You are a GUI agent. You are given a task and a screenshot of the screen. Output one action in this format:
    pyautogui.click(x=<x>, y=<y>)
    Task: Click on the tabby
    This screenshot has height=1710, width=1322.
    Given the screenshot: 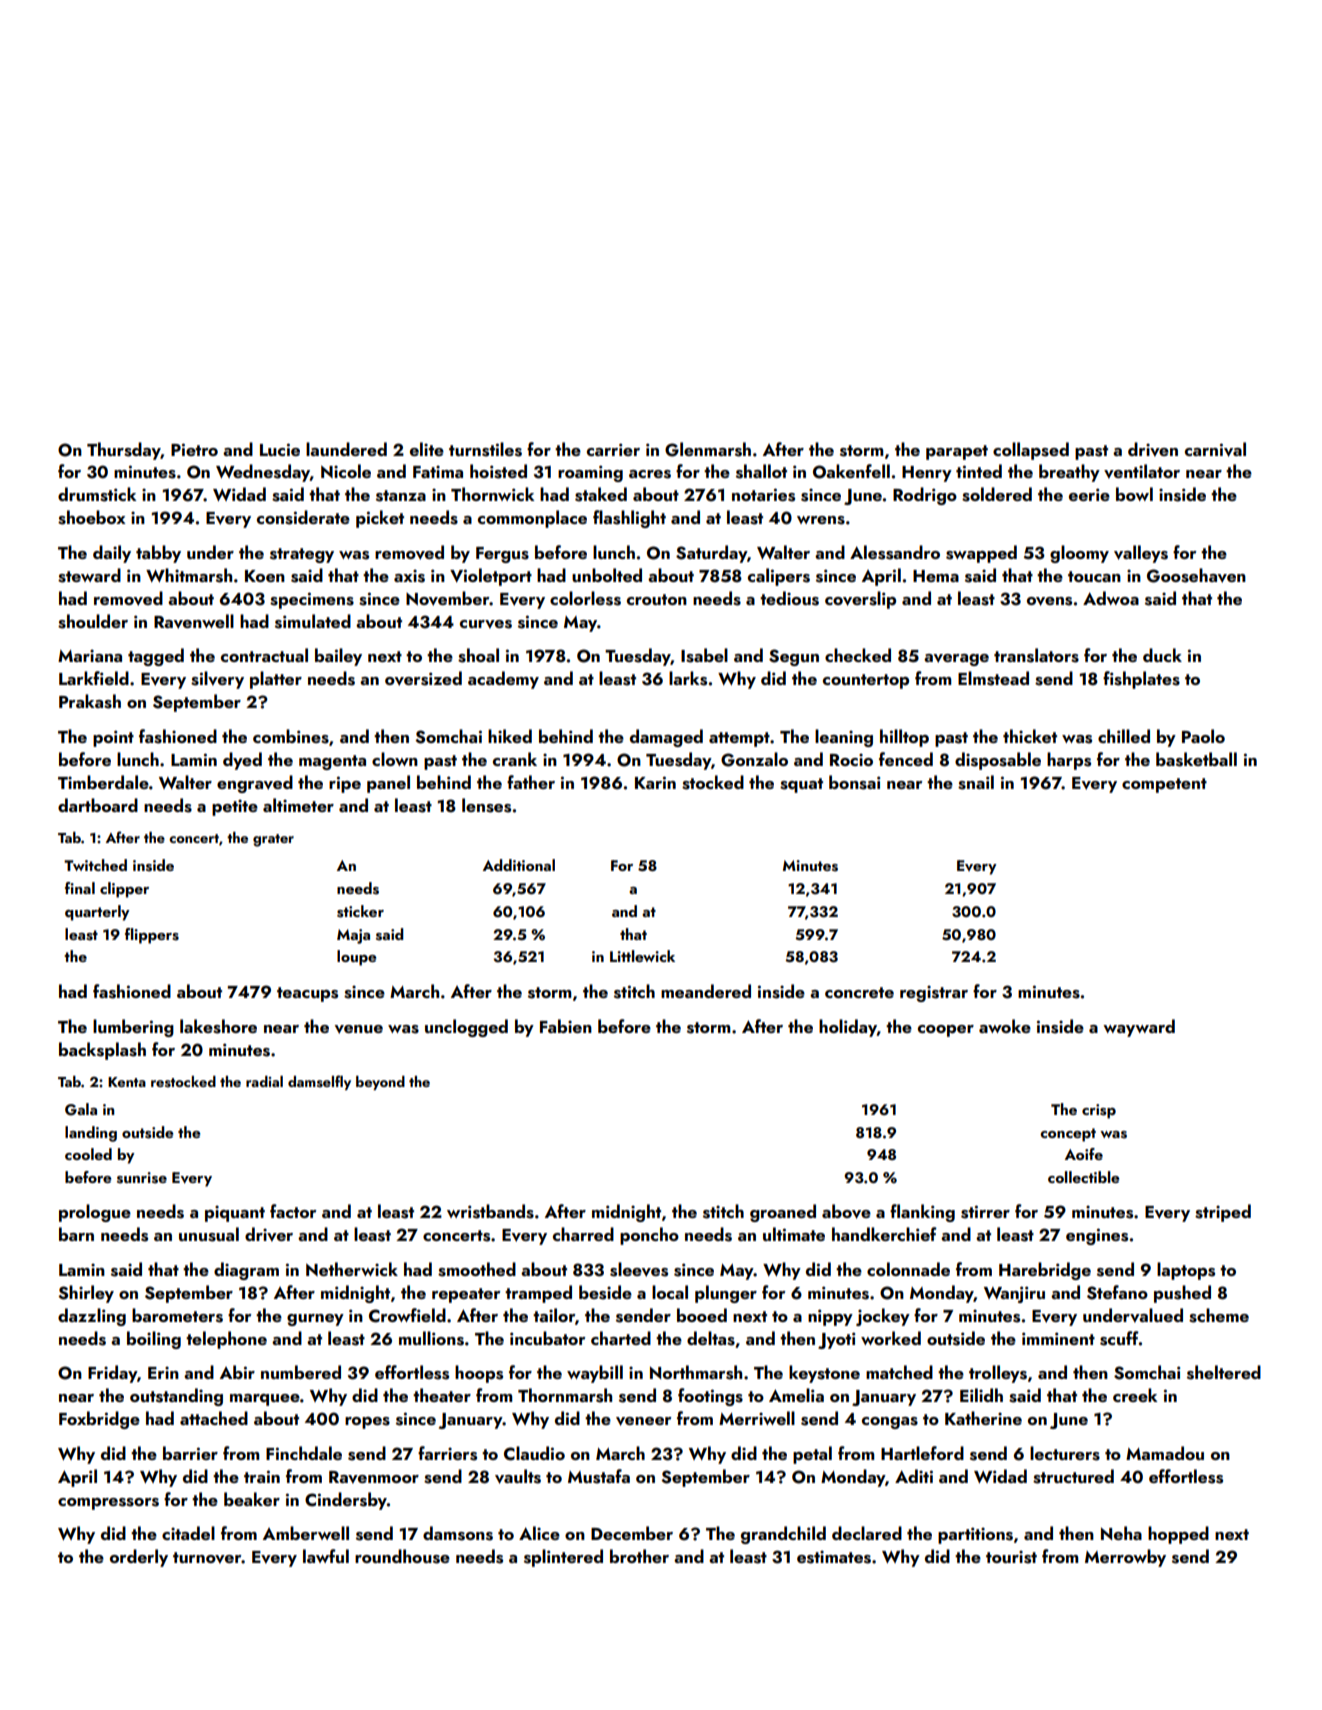 What is the action you would take?
    pyautogui.click(x=158, y=554)
